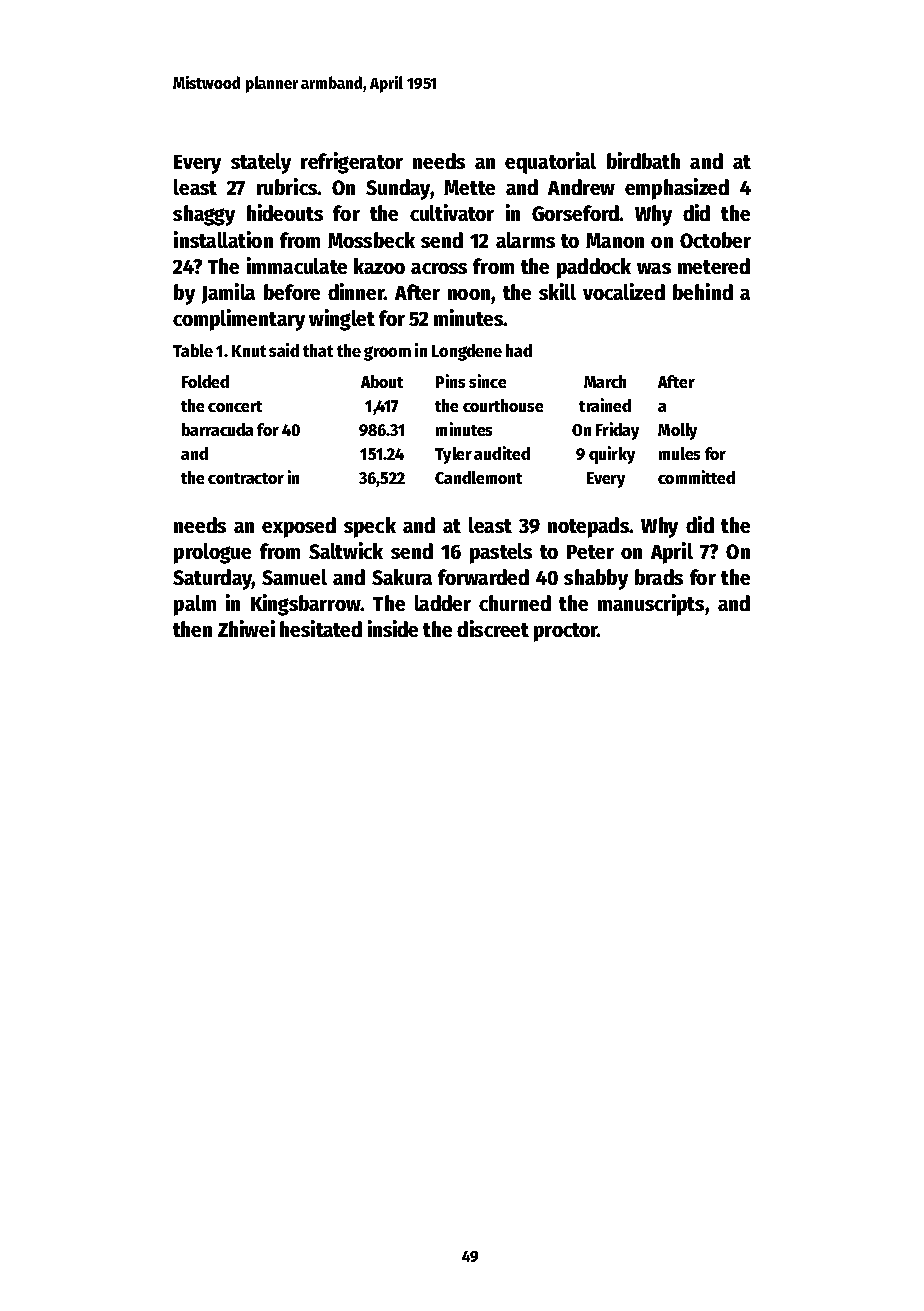 The width and height of the screenshot is (924, 1311). I want to click on refrigerator, so click(352, 163).
